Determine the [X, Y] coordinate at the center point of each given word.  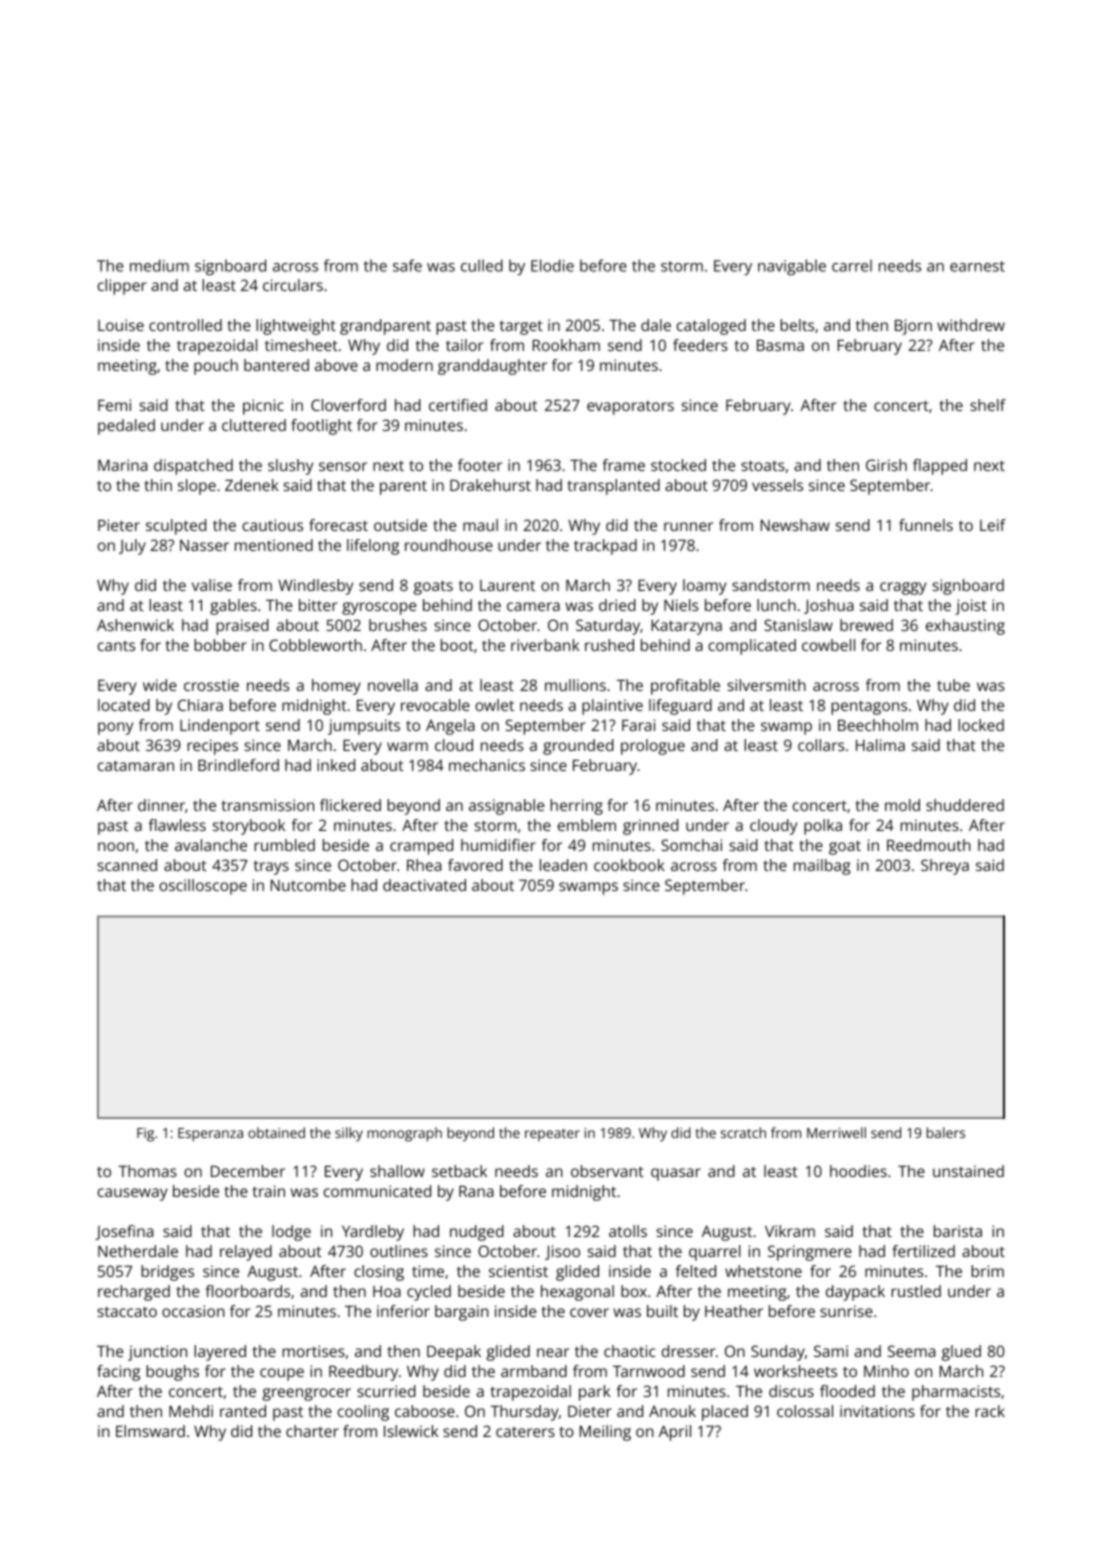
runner [688, 526]
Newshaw [795, 525]
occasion [193, 1311]
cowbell [828, 645]
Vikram [790, 1231]
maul [480, 525]
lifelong [373, 547]
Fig [145, 1135]
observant [607, 1171]
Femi [114, 405]
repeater [552, 1135]
